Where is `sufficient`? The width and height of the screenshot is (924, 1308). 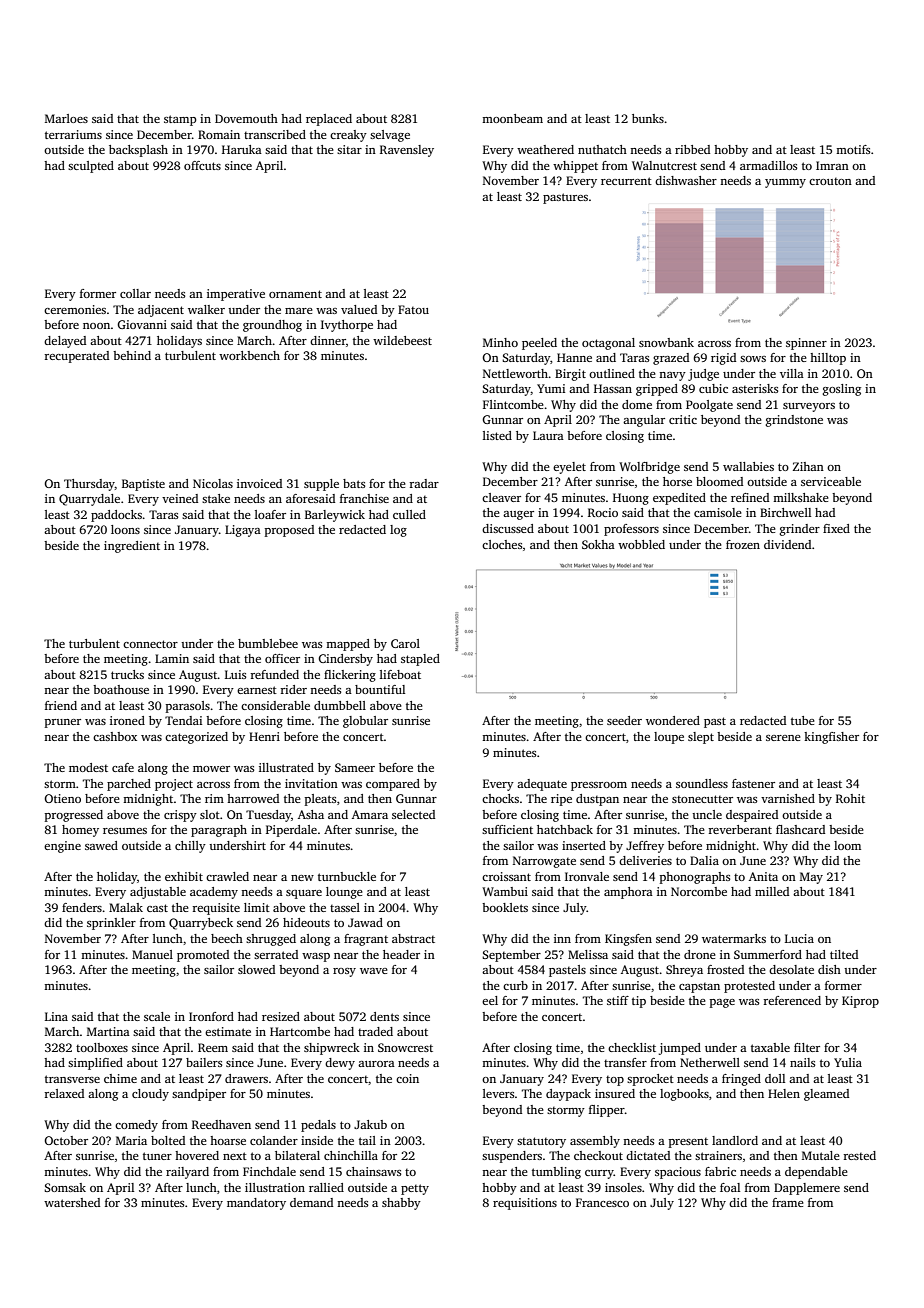
sufficient is located at coordinates (507, 829).
